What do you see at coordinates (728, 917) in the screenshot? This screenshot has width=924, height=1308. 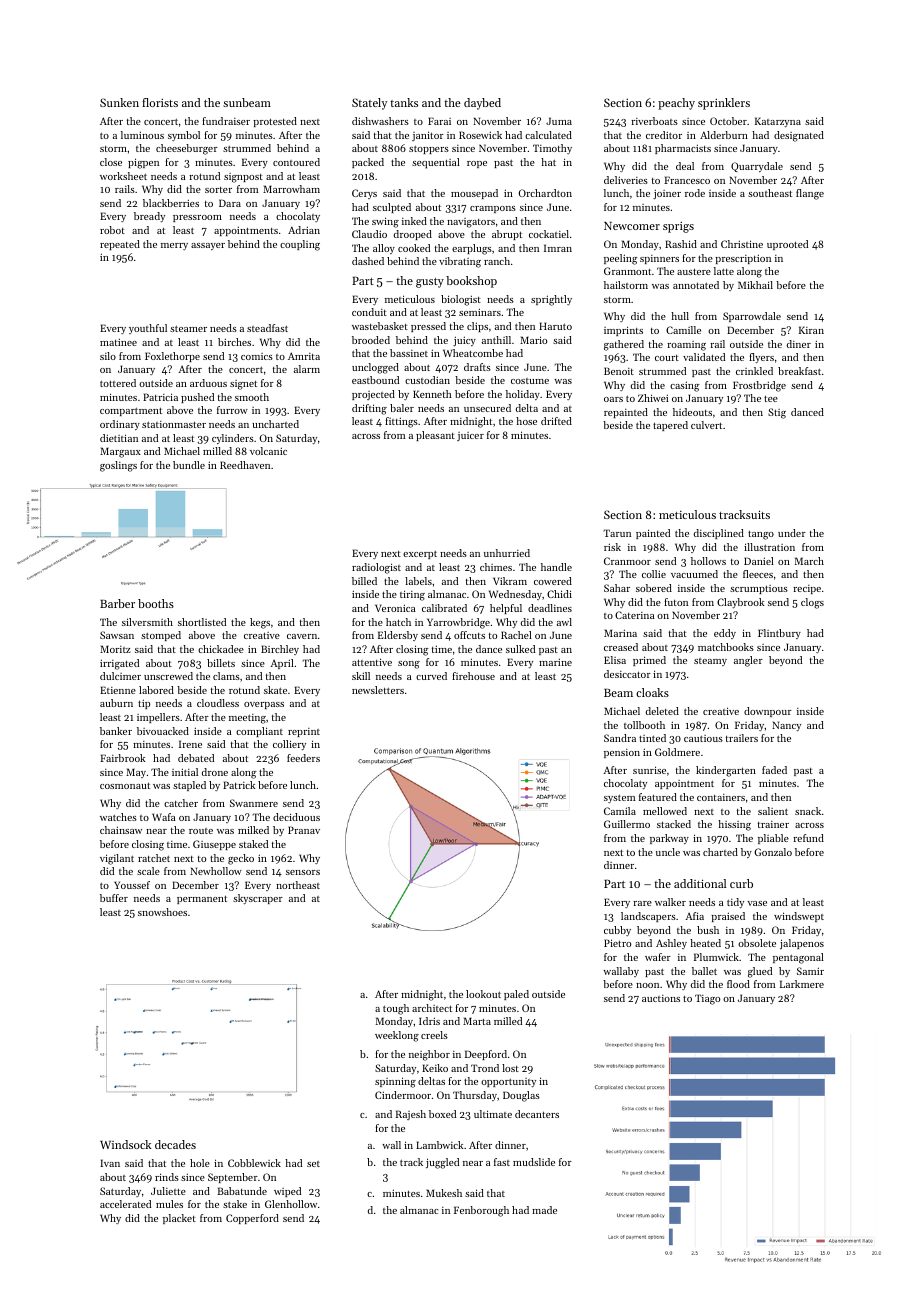 I see `praised` at bounding box center [728, 917].
